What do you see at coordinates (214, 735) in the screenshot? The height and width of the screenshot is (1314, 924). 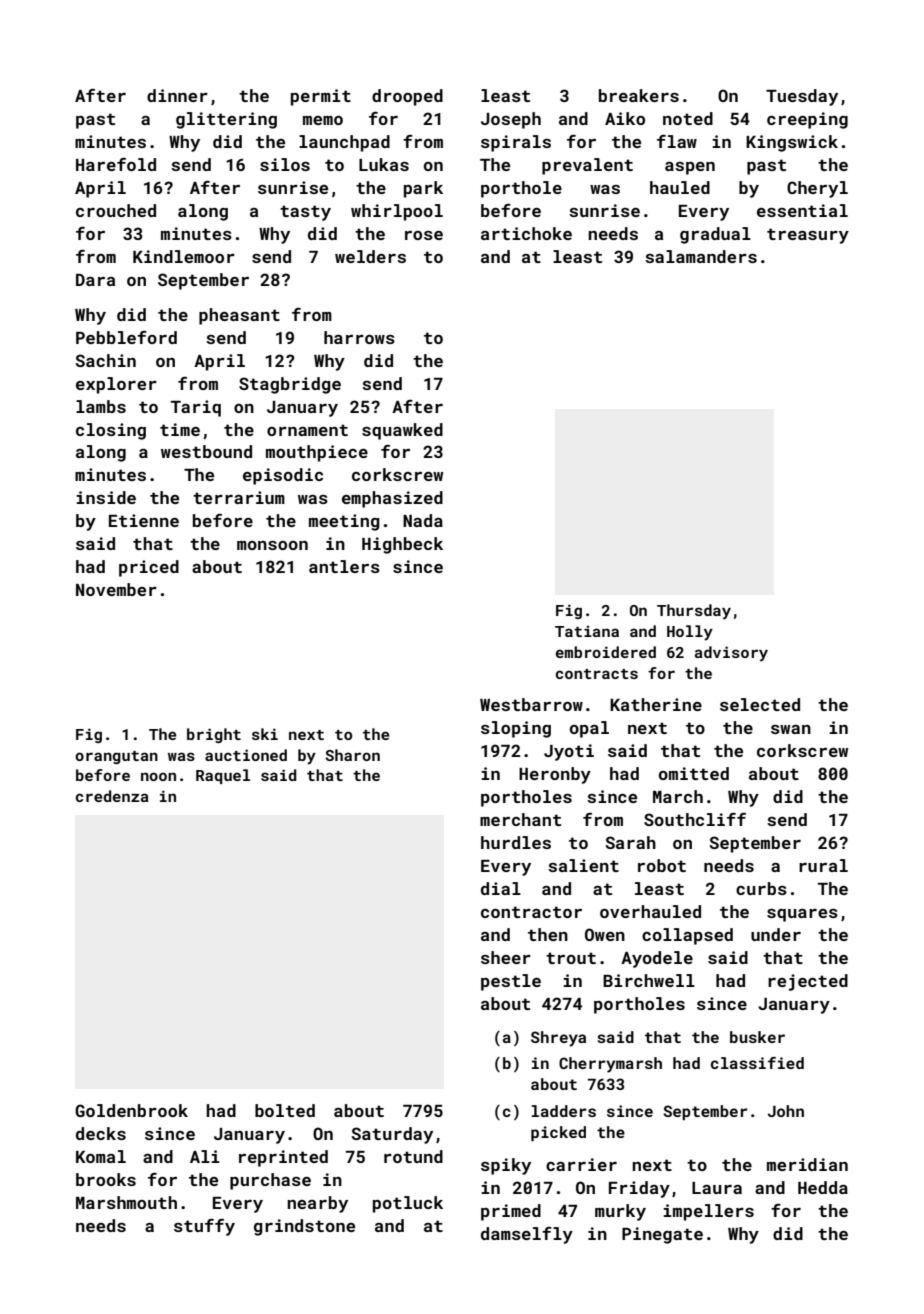 I see `bright` at bounding box center [214, 735].
